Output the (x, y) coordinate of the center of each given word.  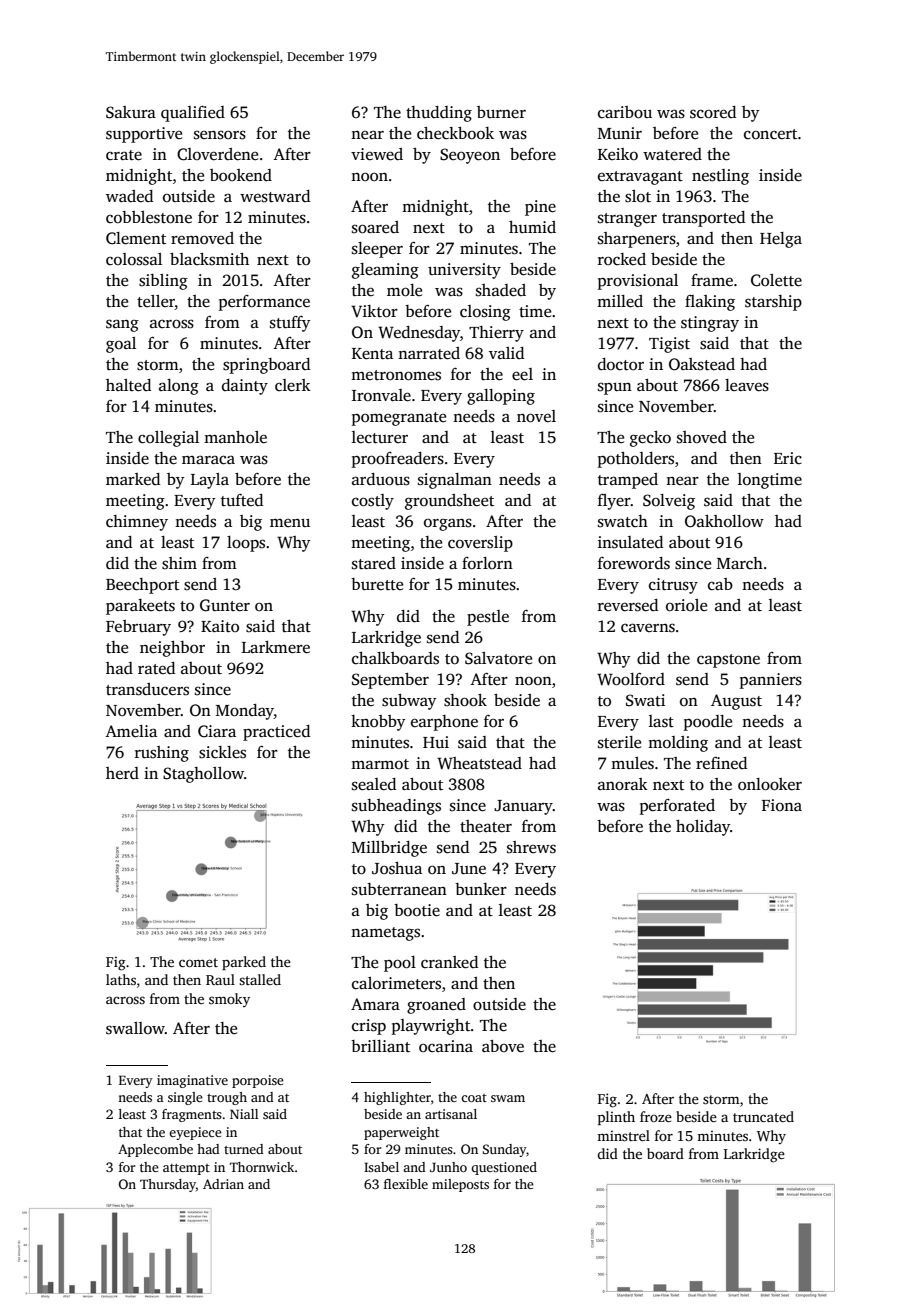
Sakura (131, 112)
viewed (377, 154)
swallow (135, 1028)
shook (465, 700)
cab (720, 584)
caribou (625, 112)
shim (179, 563)
